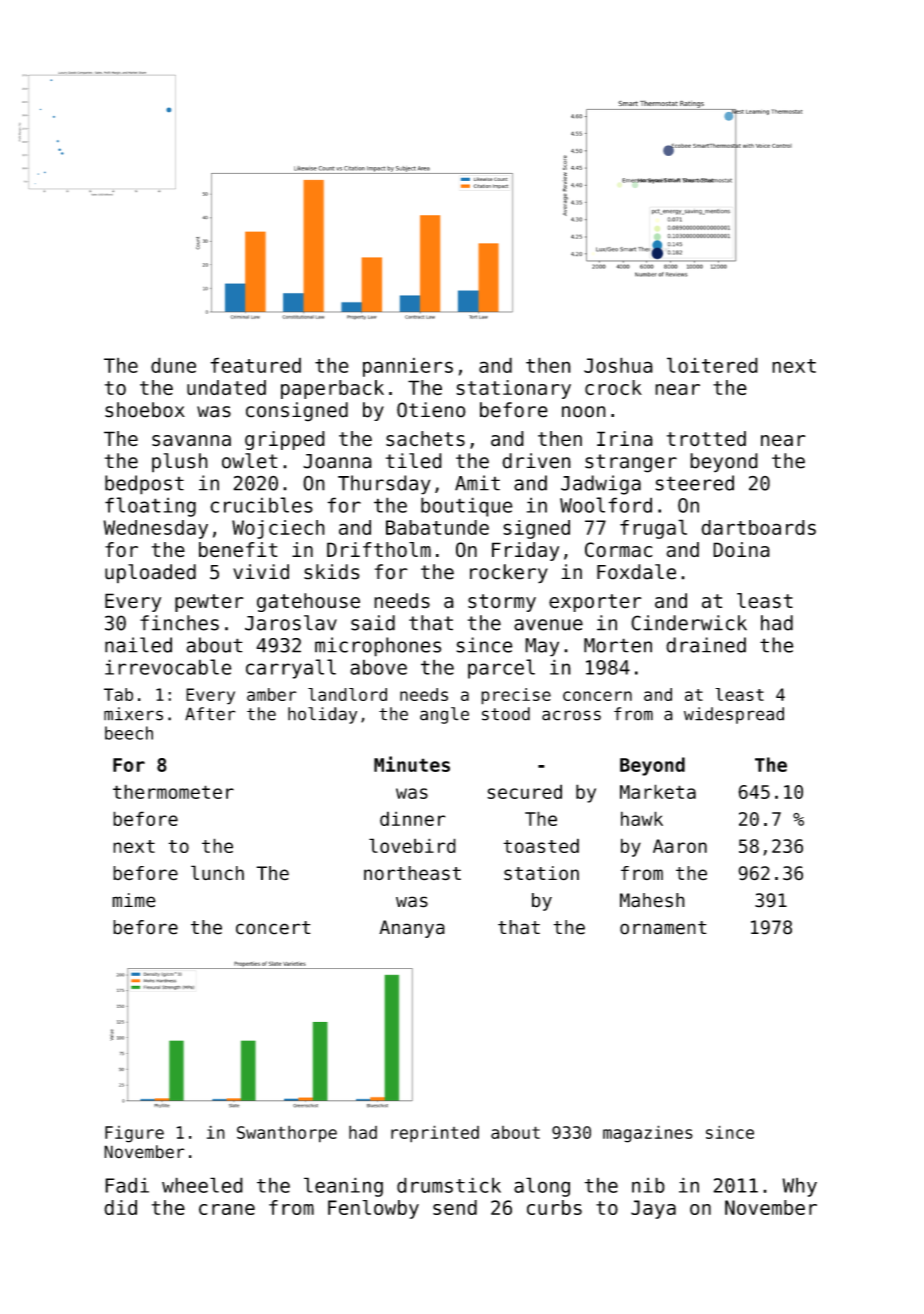 The height and width of the document is (1314, 924). Describe the element at coordinates (273, 928) in the document. I see `concert` at that location.
